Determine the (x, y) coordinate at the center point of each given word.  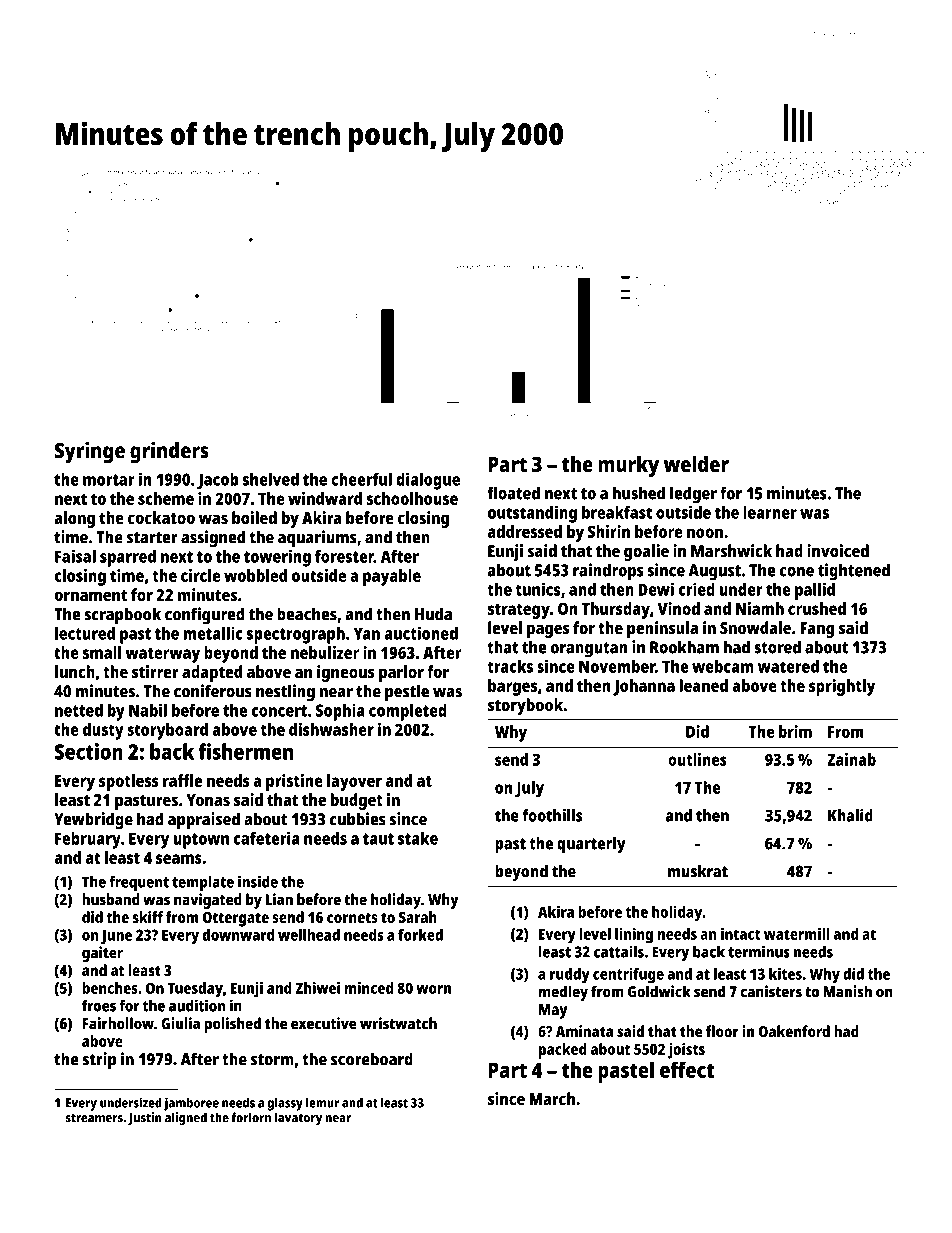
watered (788, 666)
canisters (771, 991)
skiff (148, 917)
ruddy (570, 976)
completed (408, 712)
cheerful (361, 479)
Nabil (148, 710)
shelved (271, 479)
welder (696, 464)
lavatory (298, 1119)
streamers (94, 1118)
